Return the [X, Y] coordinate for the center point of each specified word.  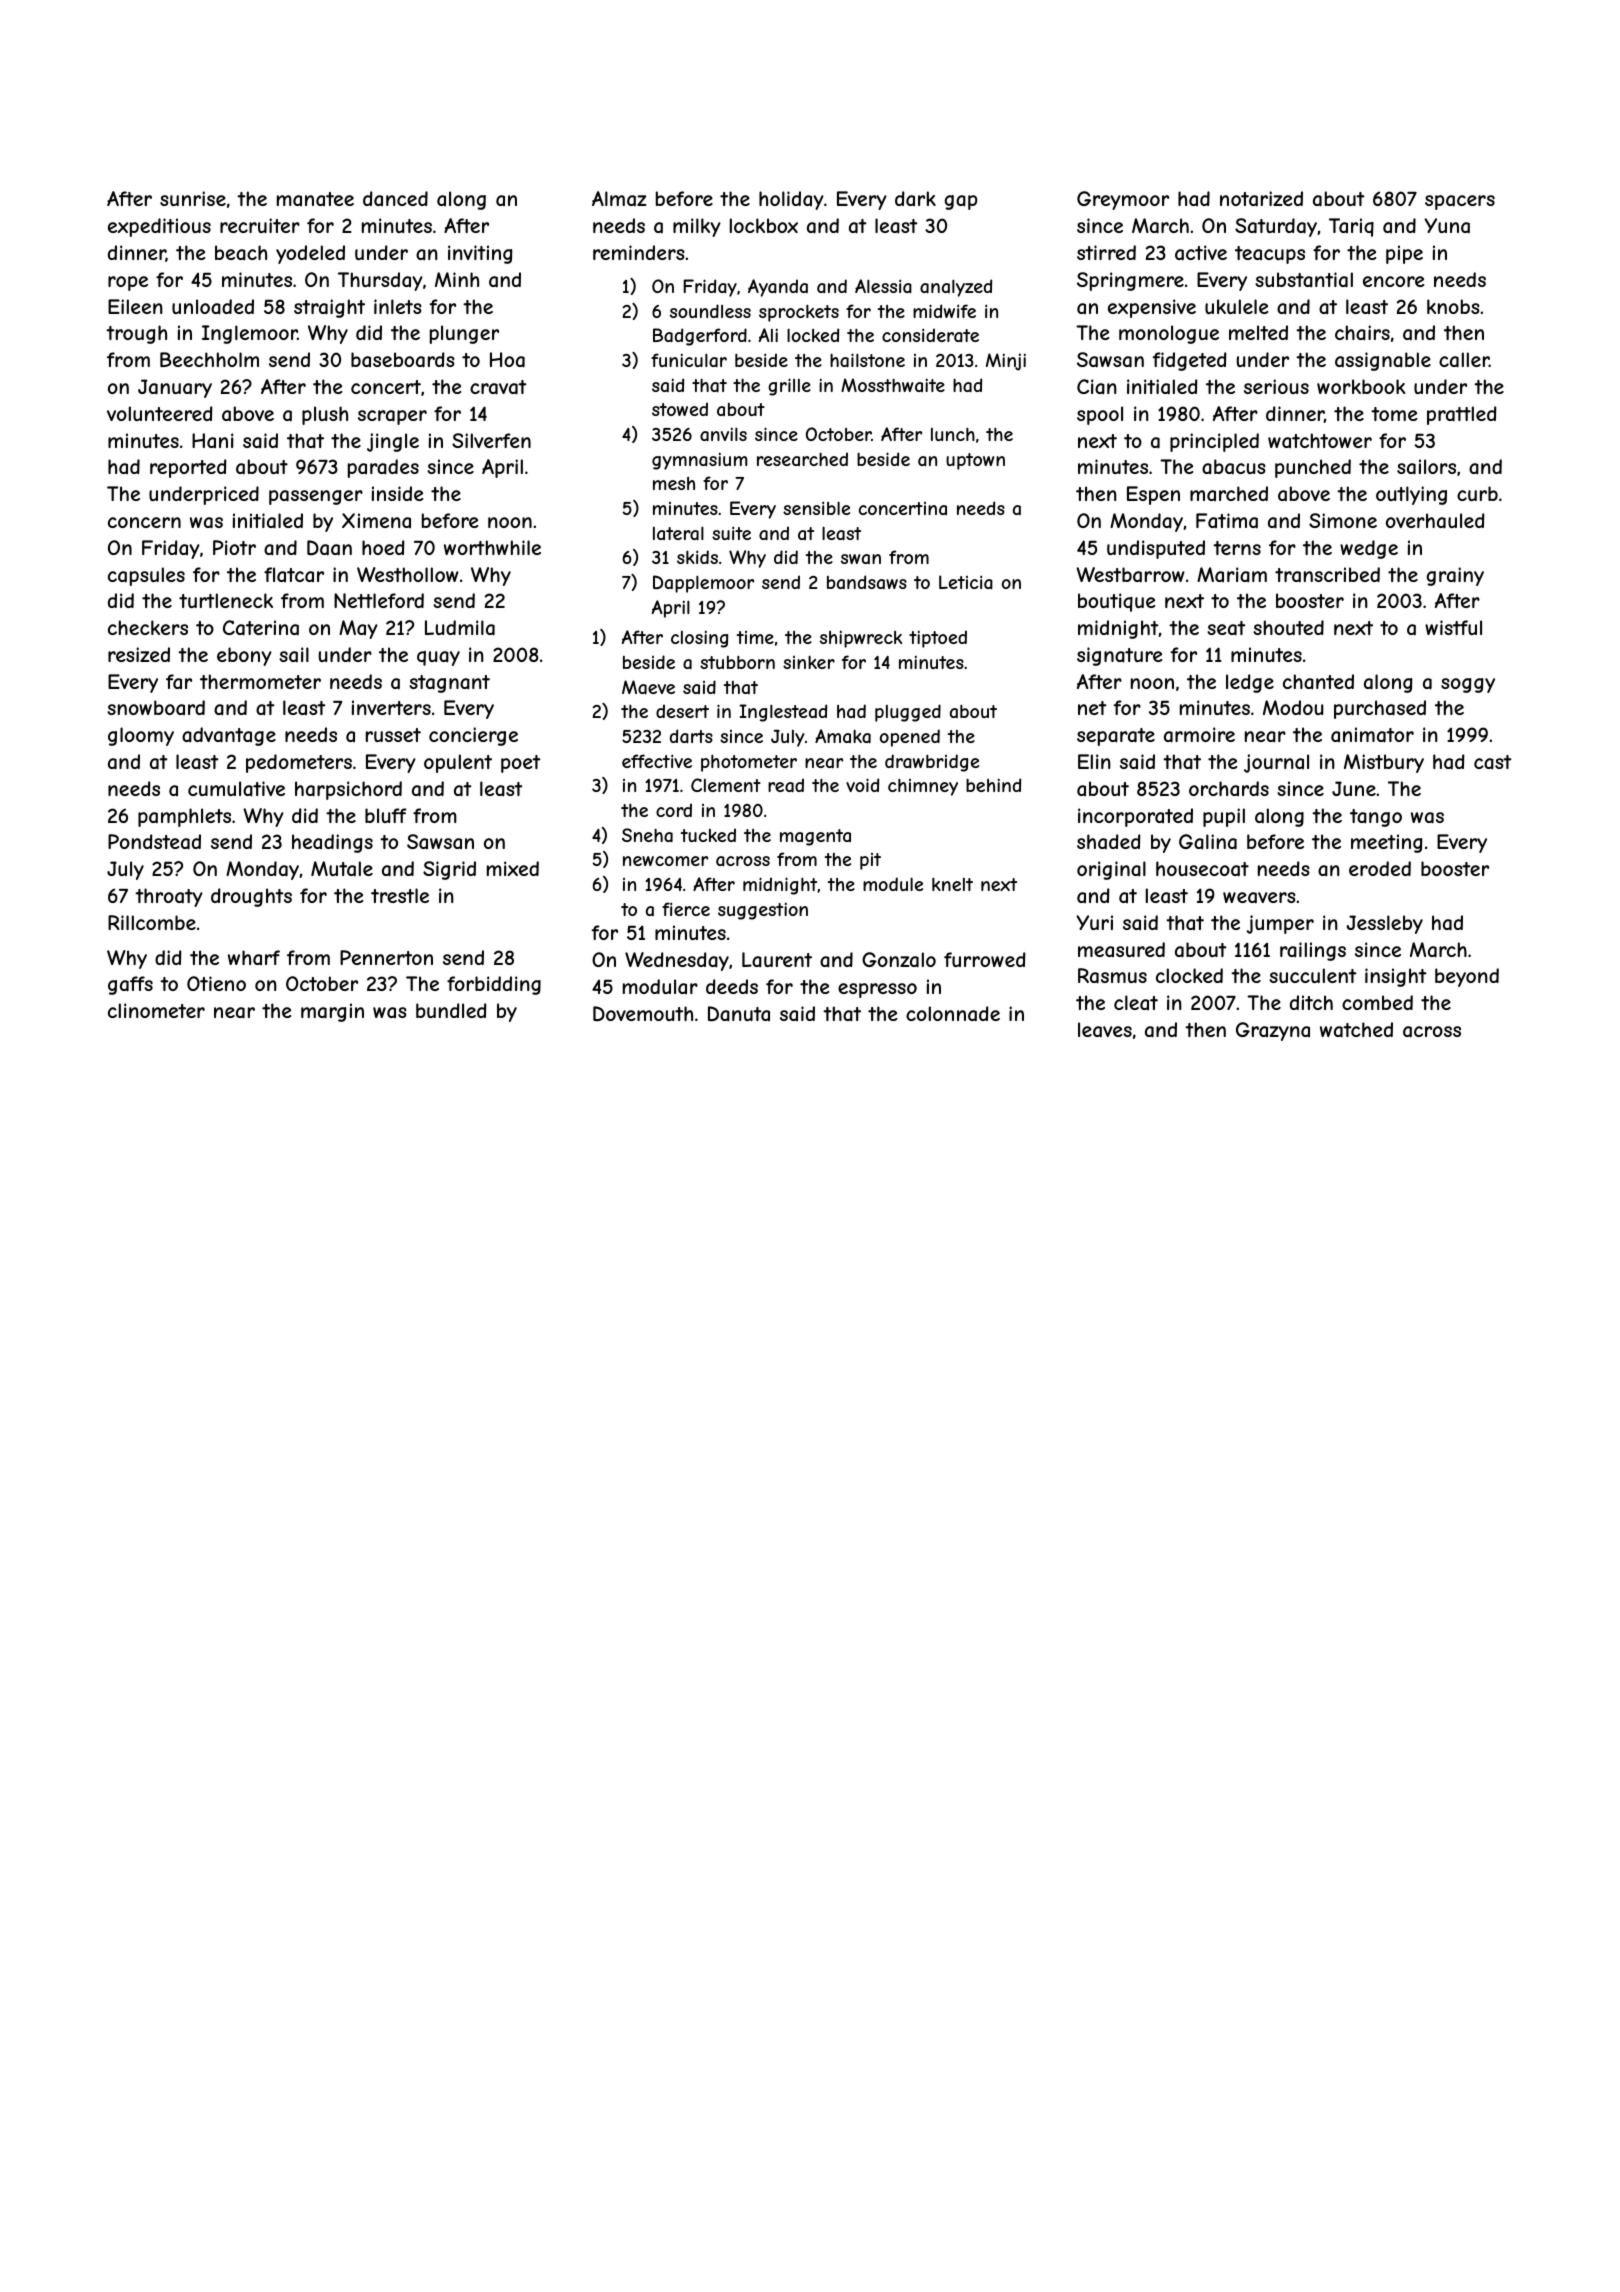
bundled [451, 1010]
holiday [791, 200]
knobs [1453, 306]
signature [1119, 656]
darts [691, 736]
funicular [689, 360]
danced [395, 198]
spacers [1460, 202]
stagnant [449, 684]
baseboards [403, 360]
